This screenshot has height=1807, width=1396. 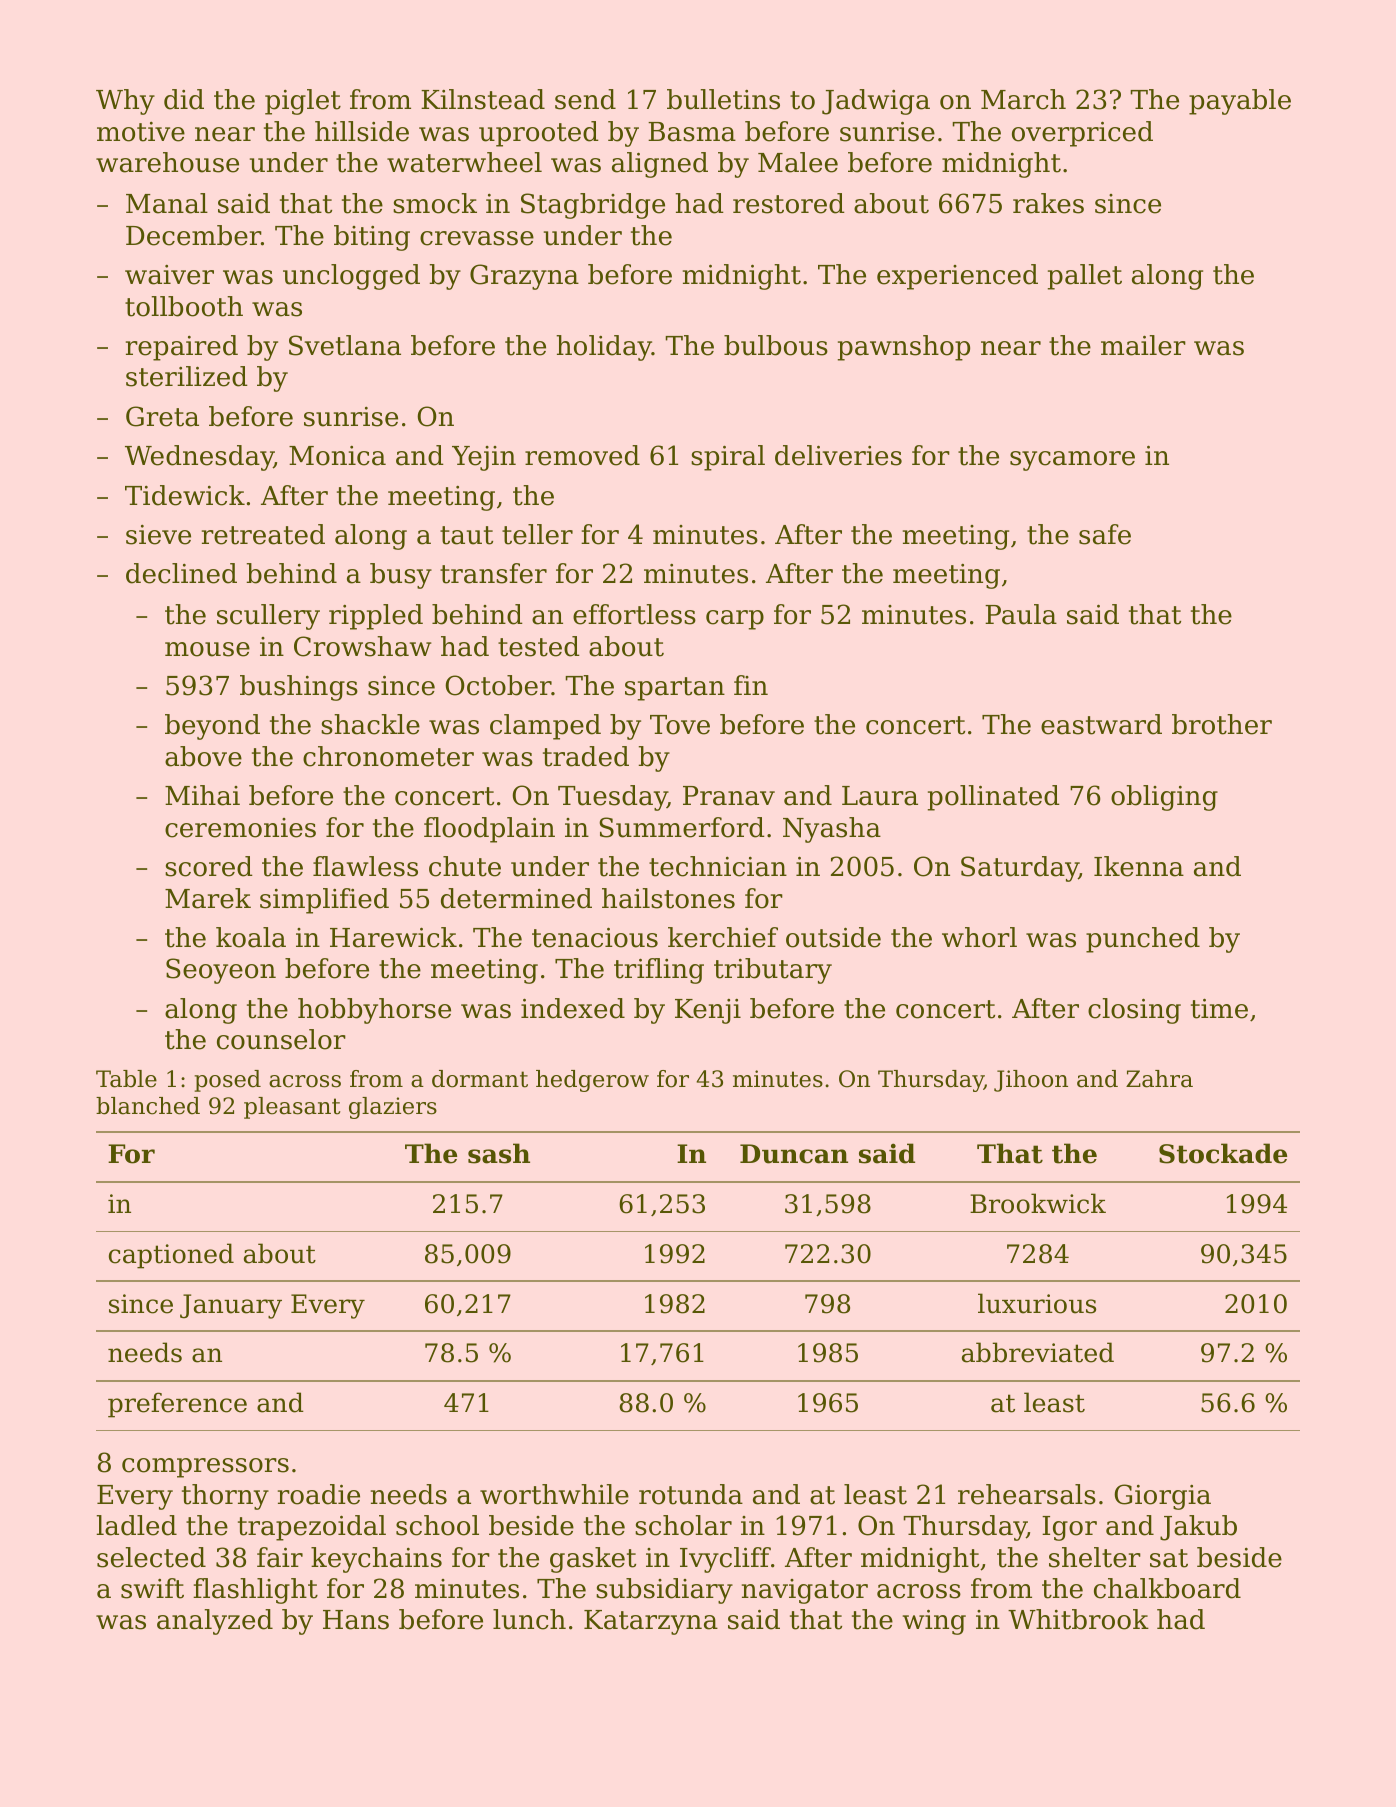 I want to click on piglet, so click(x=303, y=102).
